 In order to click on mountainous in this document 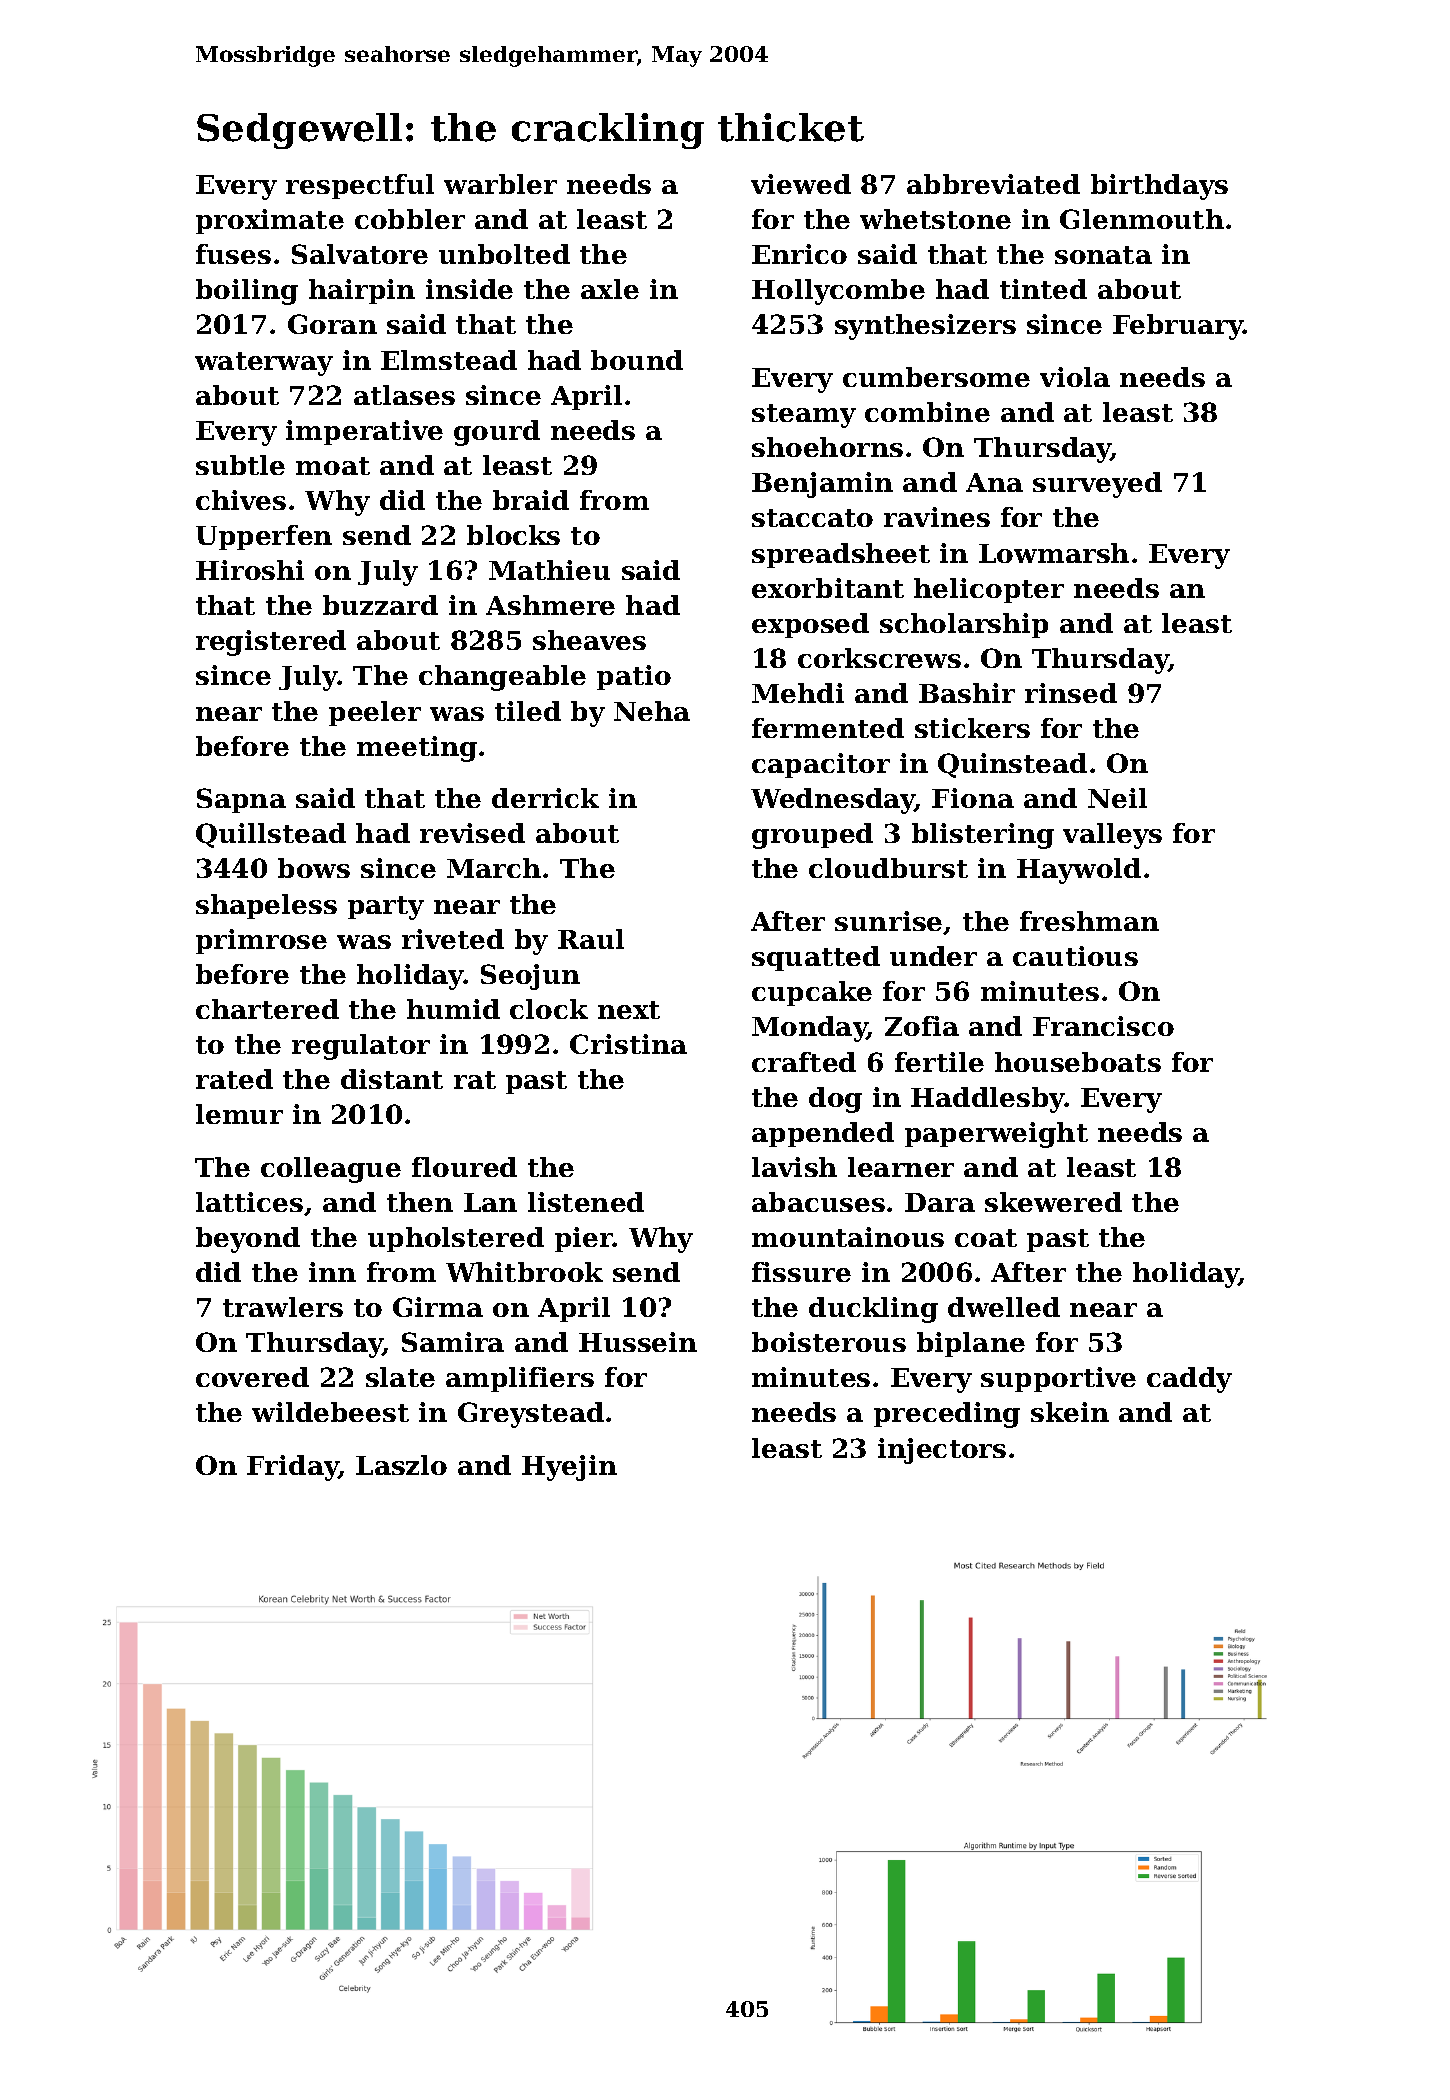, I will do `click(848, 1237)`.
